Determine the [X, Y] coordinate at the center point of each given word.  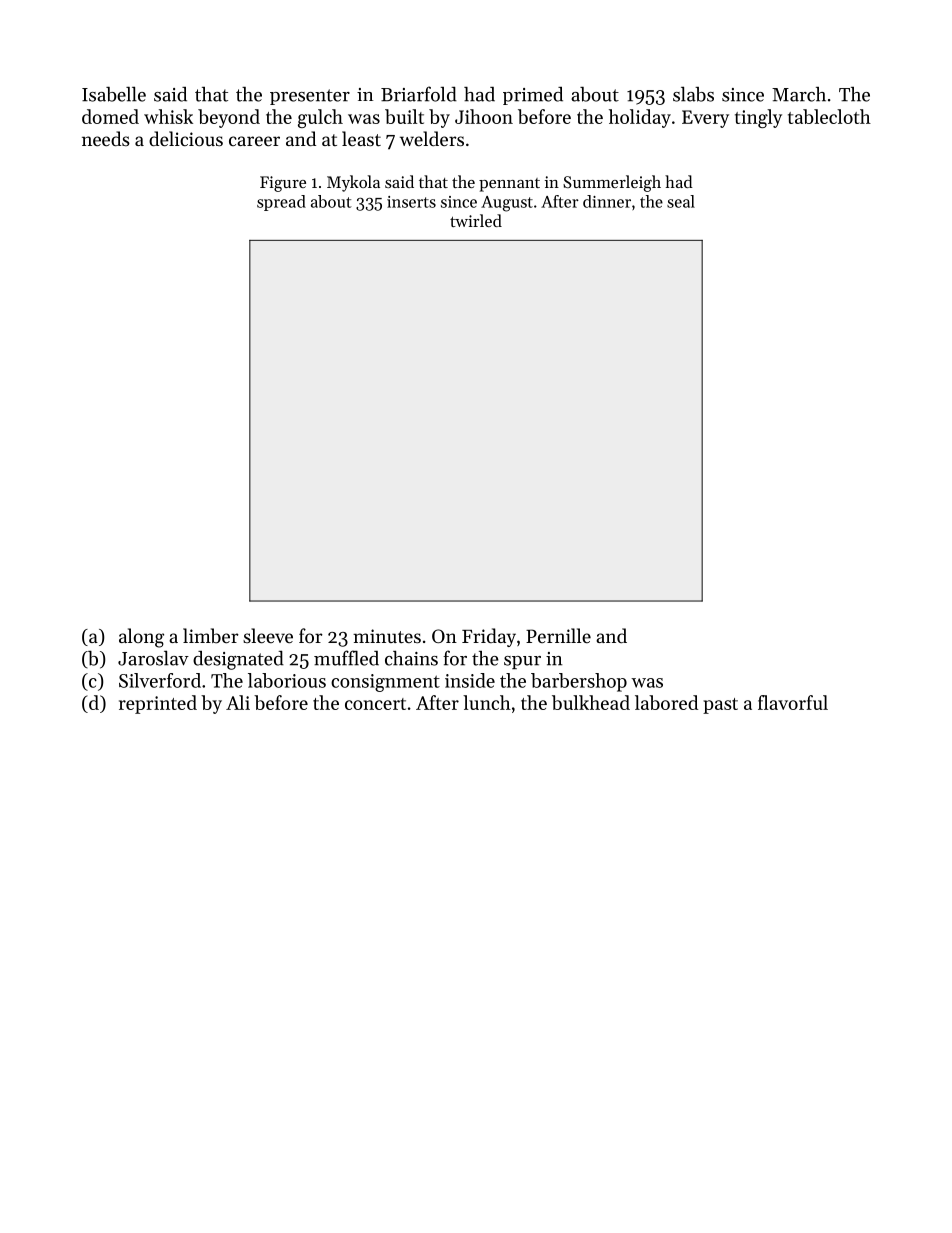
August [507, 204]
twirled [476, 220]
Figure [283, 184]
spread [281, 203]
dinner [607, 201]
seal [681, 201]
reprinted [158, 704]
